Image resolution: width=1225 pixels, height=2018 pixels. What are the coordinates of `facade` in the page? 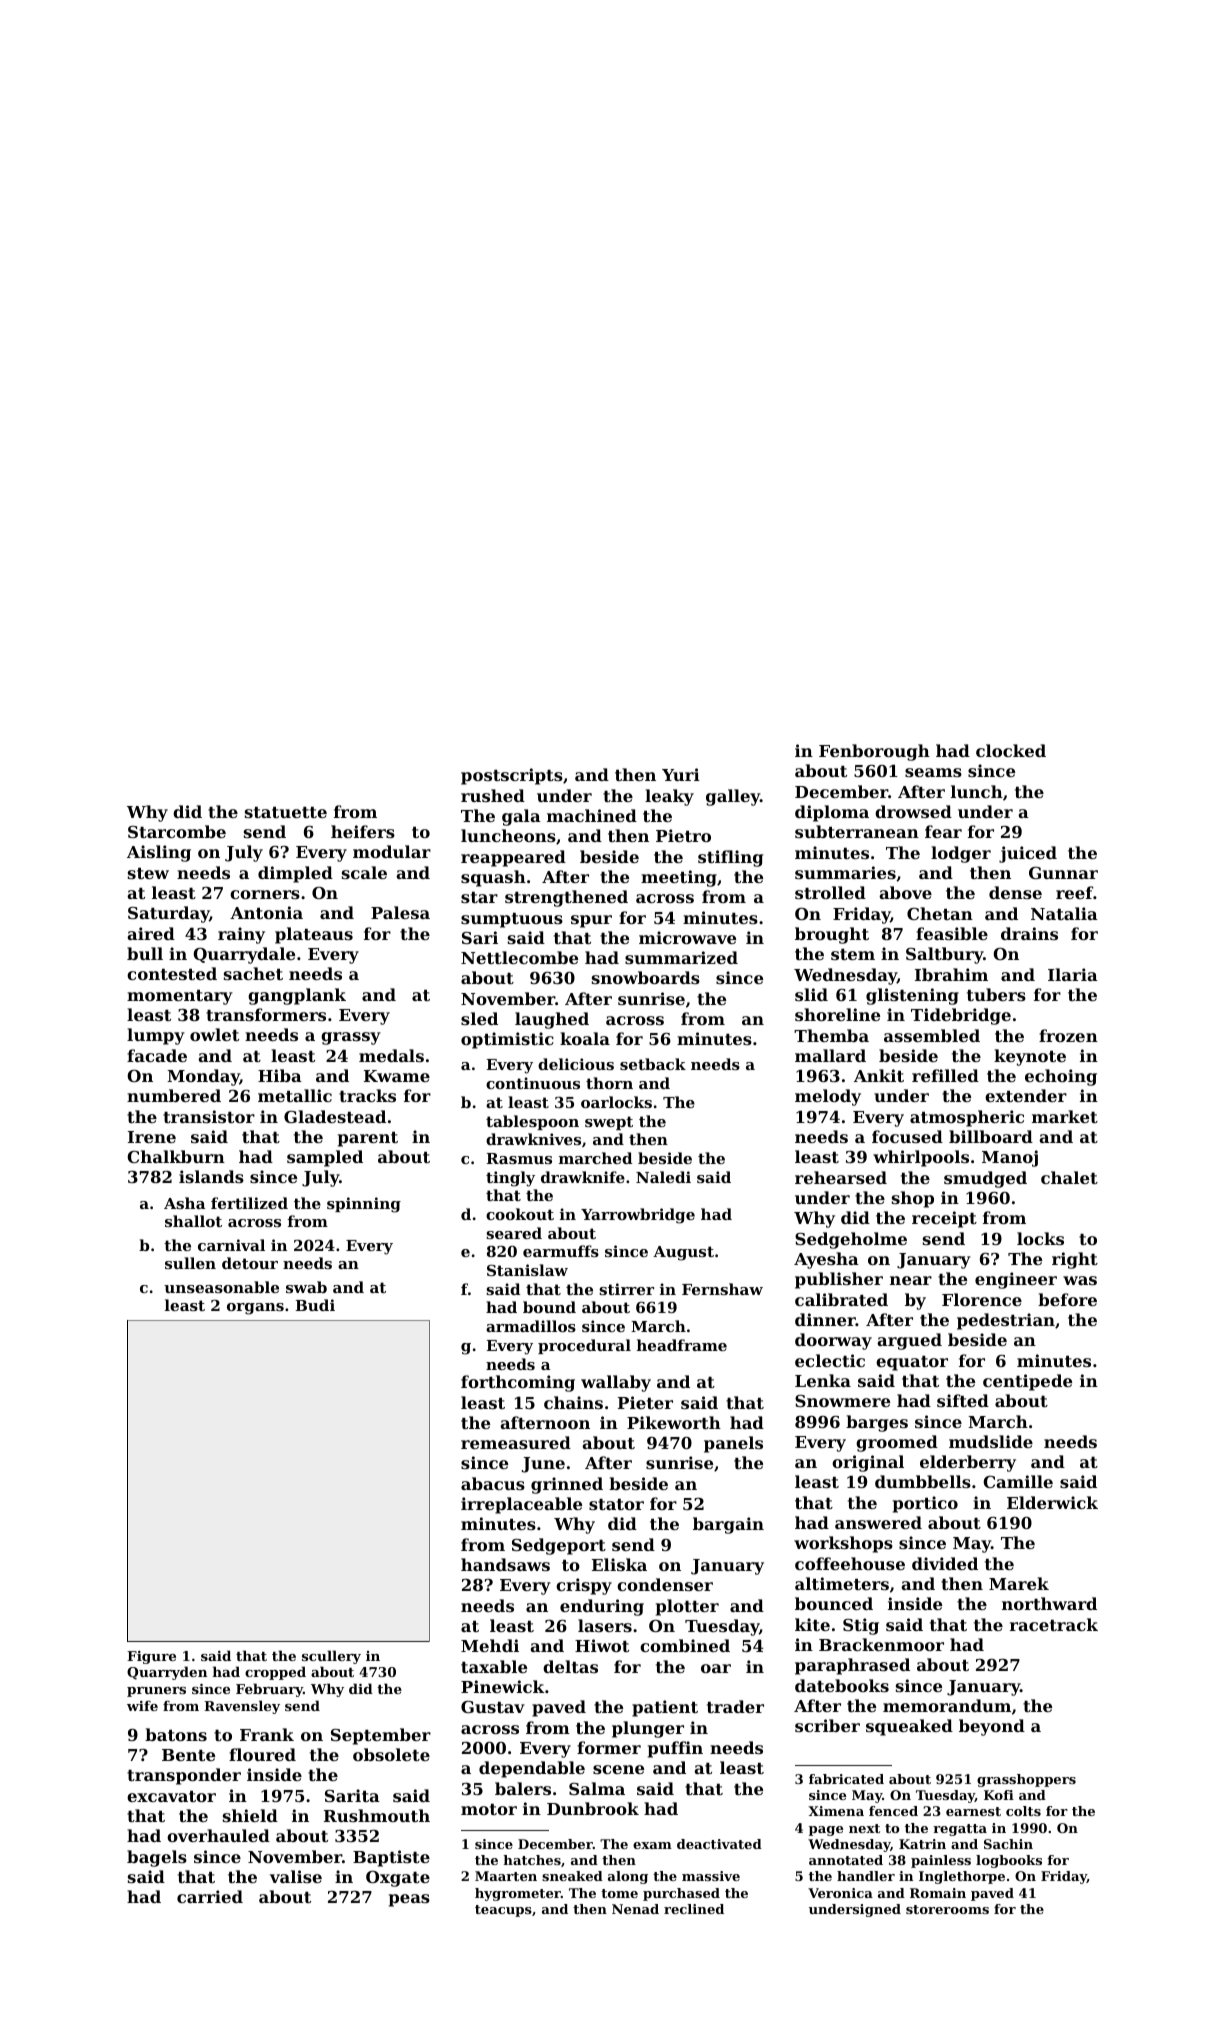 It's located at (157, 1055).
